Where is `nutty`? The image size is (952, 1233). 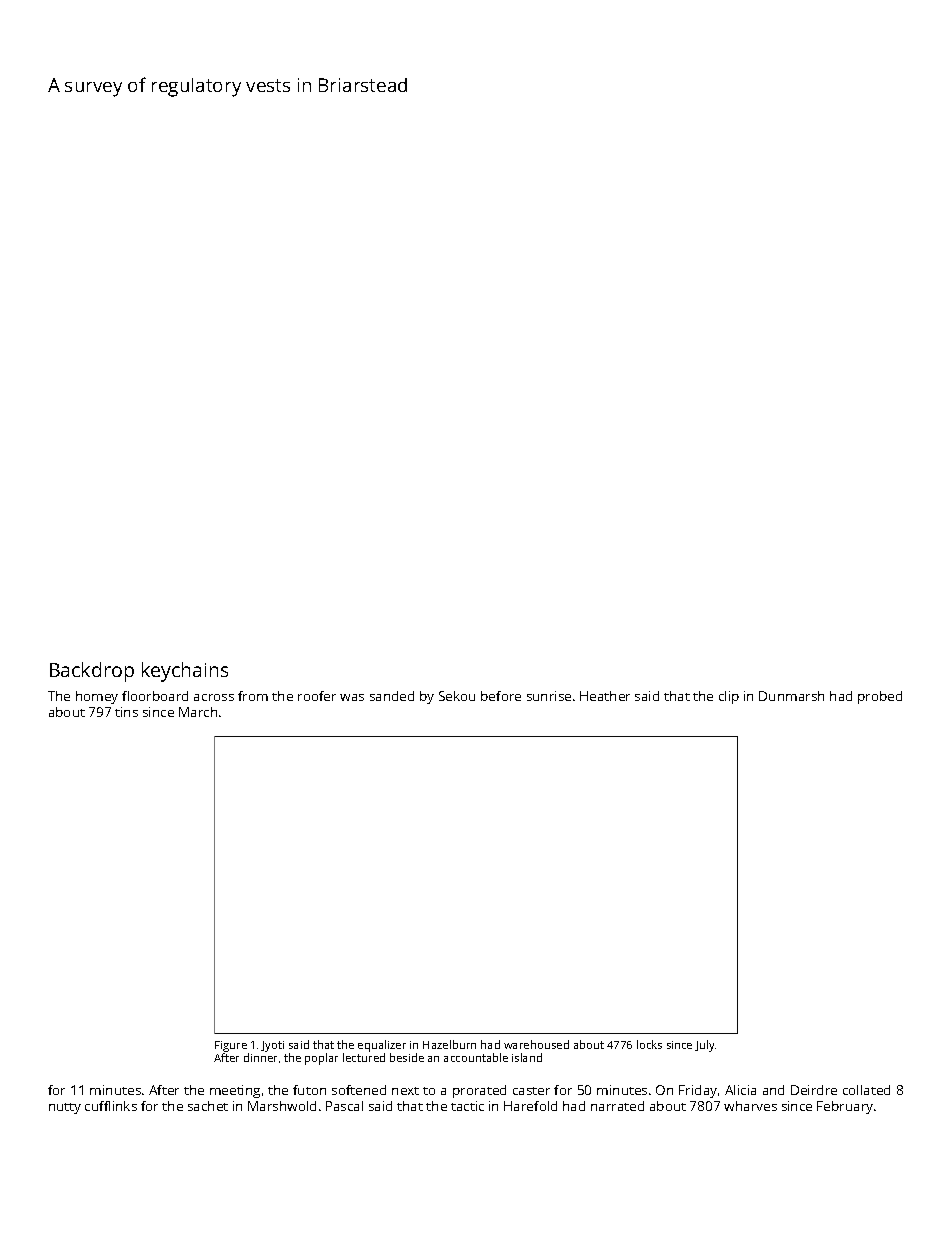 nutty is located at coordinates (65, 1108).
